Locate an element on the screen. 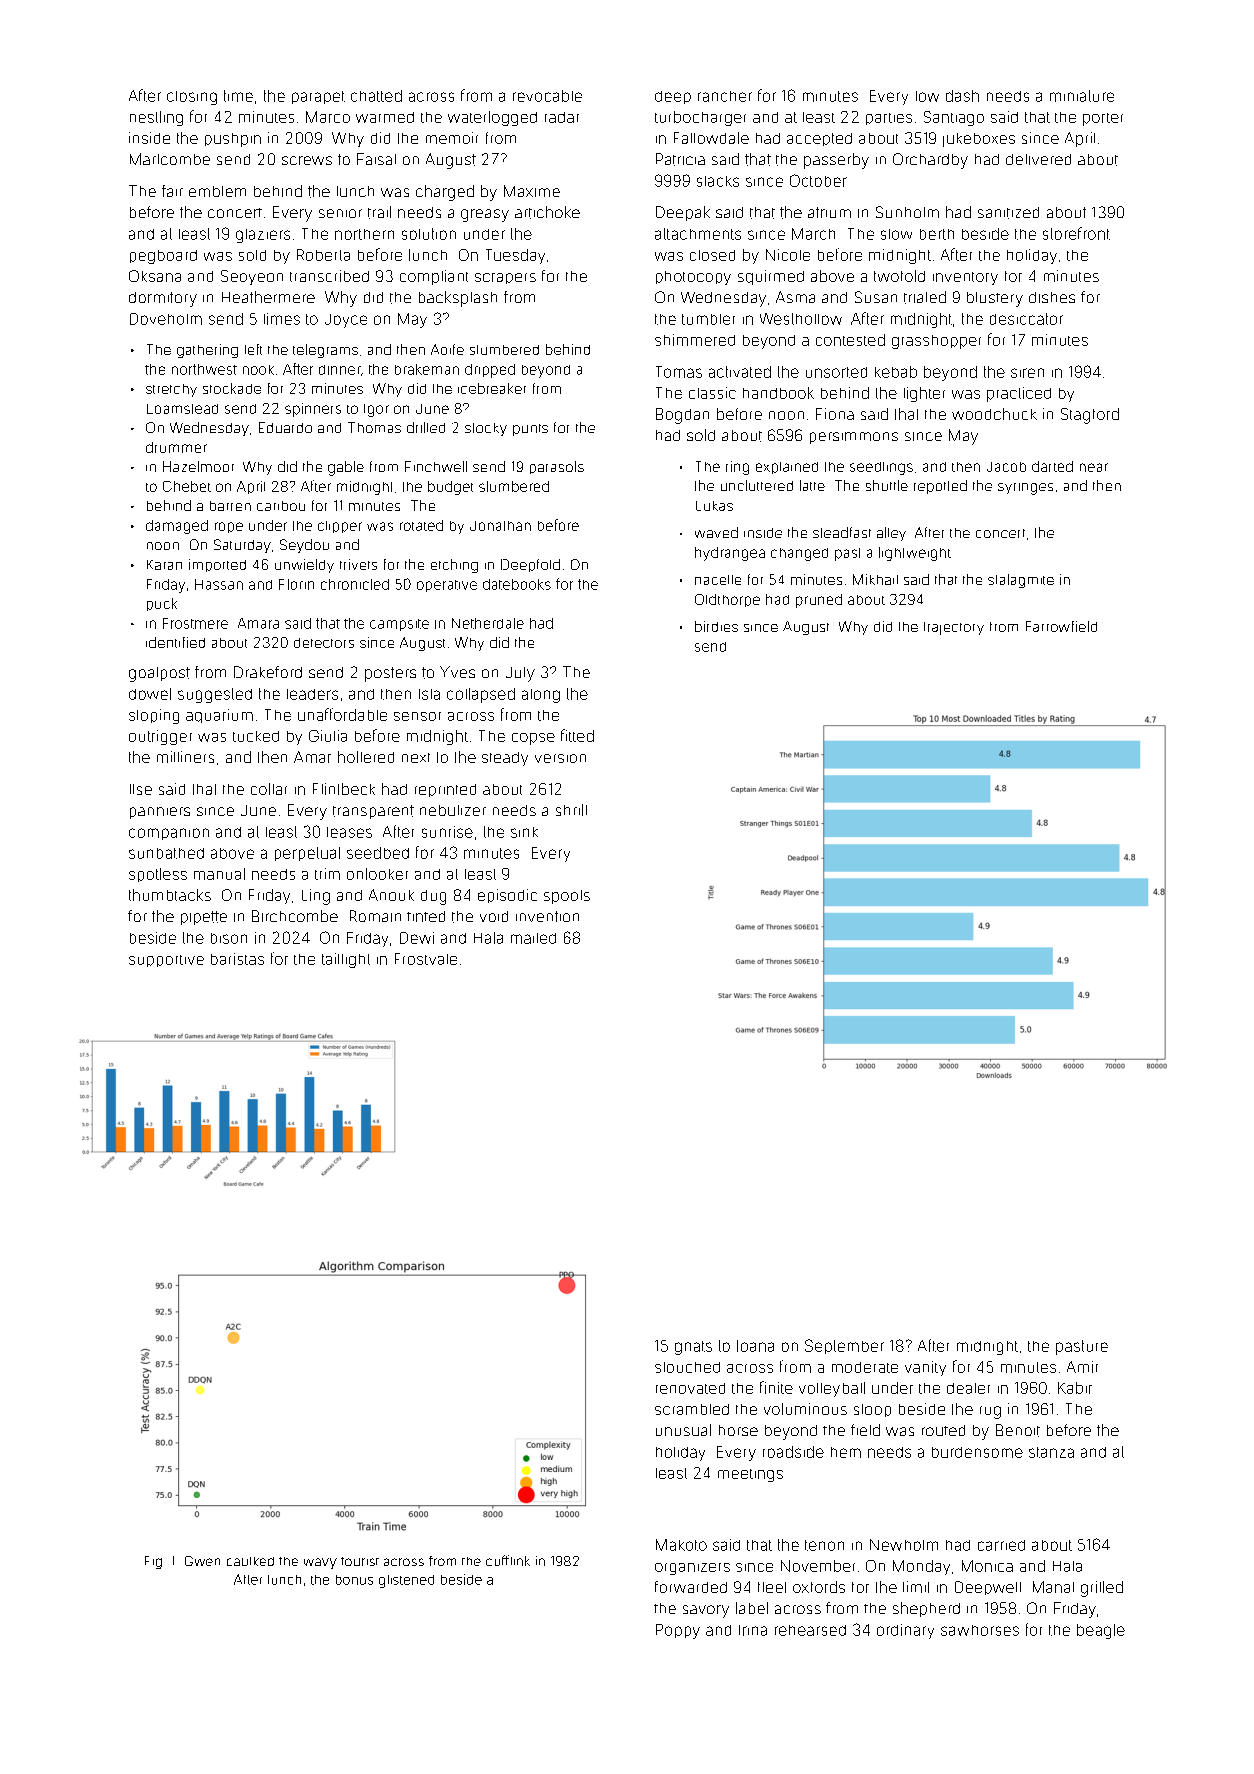 The image size is (1254, 1774). Irina is located at coordinates (753, 1630).
